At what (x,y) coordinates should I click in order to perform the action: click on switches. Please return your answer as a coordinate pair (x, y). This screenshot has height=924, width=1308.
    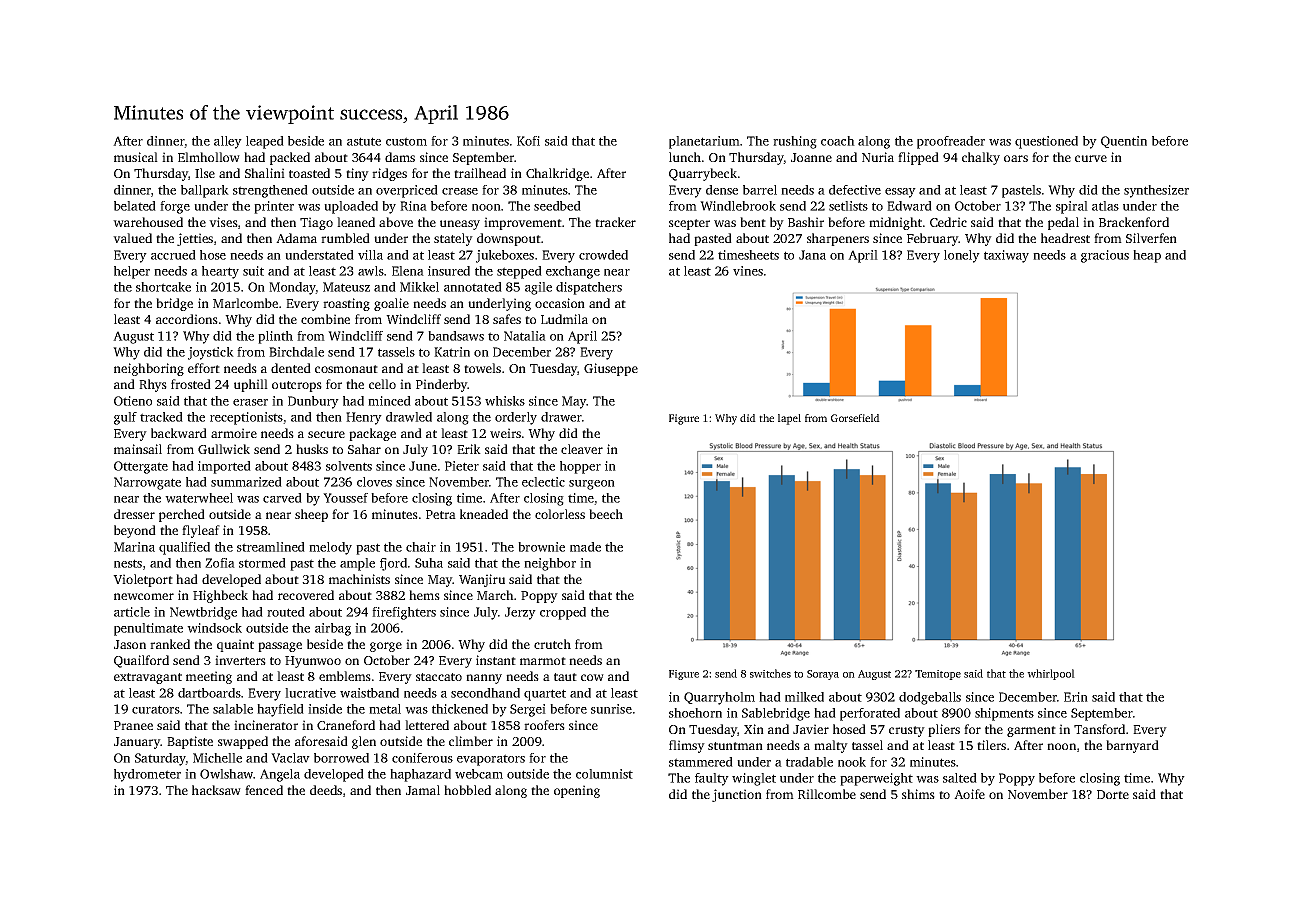
    Looking at the image, I should click on (770, 673).
